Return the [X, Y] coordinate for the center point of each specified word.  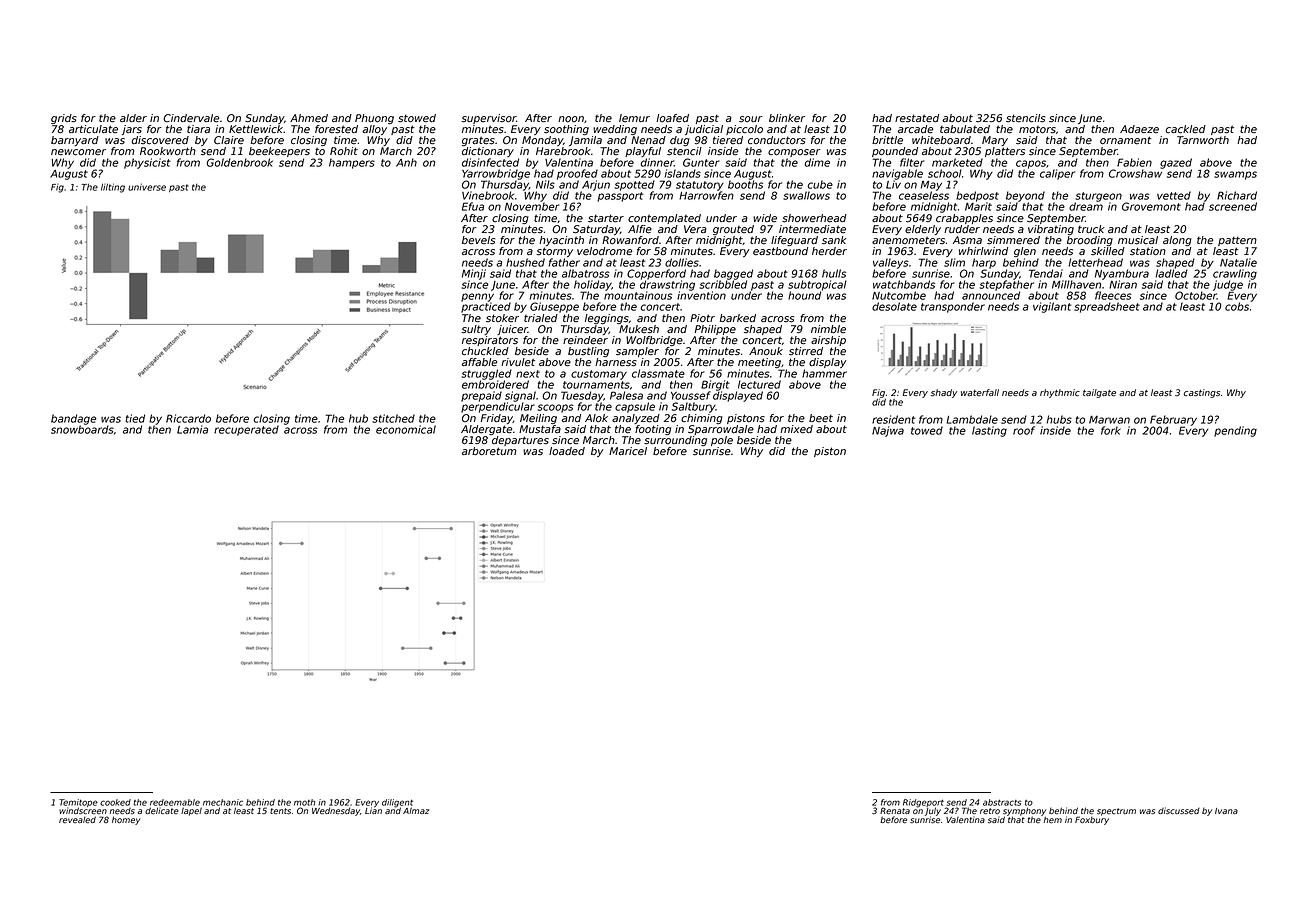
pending [1235, 431]
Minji [474, 274]
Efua [473, 206]
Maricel [628, 451]
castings [1202, 393]
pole [722, 441]
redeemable [175, 802]
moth [304, 802]
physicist [147, 163]
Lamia [192, 429]
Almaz [416, 810]
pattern [1237, 241]
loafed [672, 118]
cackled [1185, 129]
